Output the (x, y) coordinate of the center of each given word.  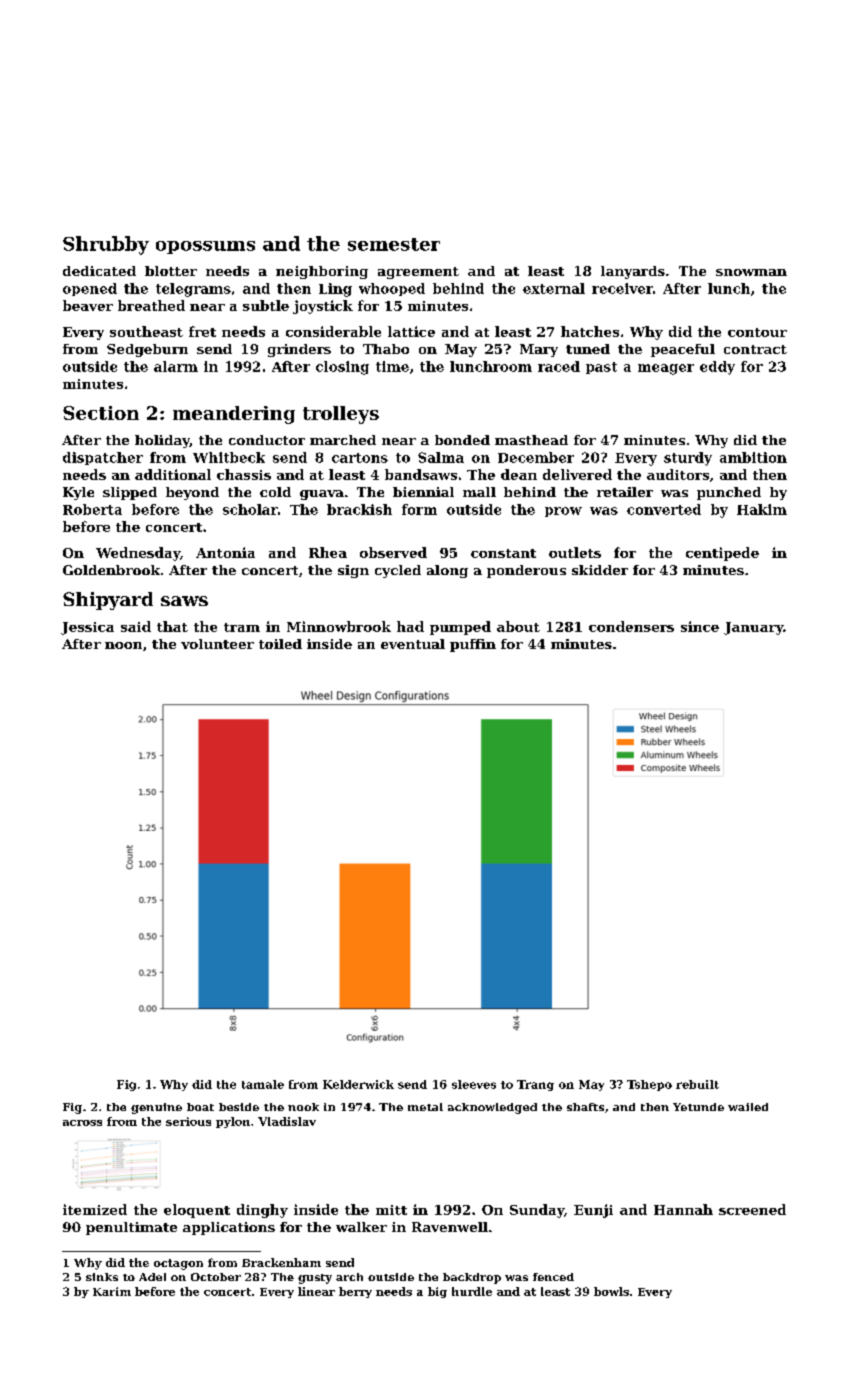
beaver (88, 305)
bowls (611, 1291)
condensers (631, 626)
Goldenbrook (111, 570)
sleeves (474, 1084)
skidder (600, 570)
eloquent (197, 1211)
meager (666, 369)
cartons (360, 458)
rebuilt (697, 1084)
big (437, 1292)
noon (123, 645)
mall (479, 492)
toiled (280, 644)
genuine (156, 1108)
